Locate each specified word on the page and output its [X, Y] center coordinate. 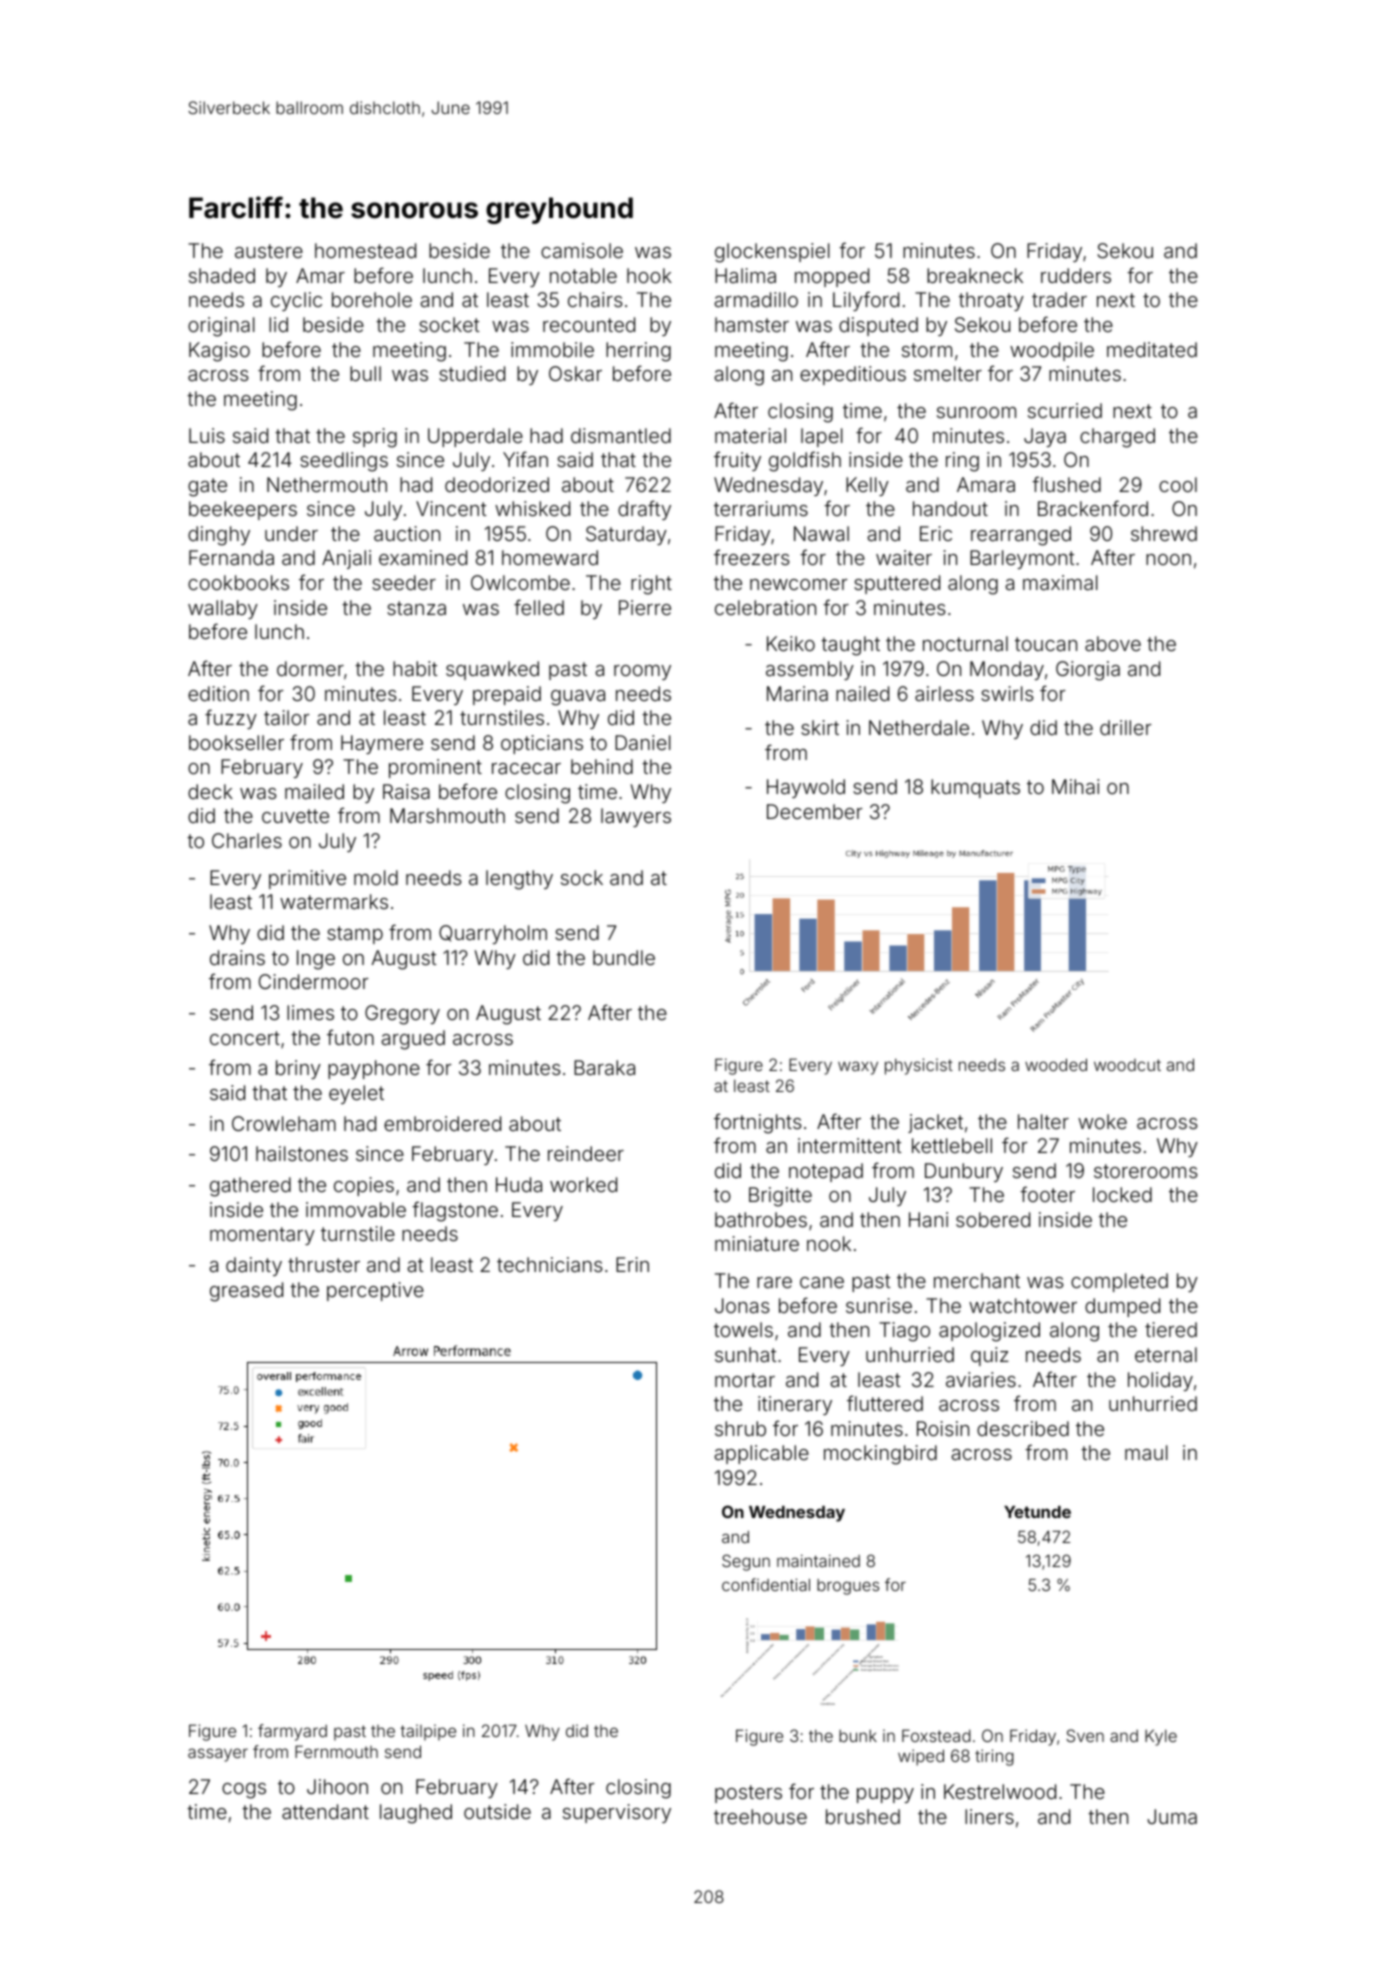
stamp [355, 935]
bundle [624, 957]
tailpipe [428, 1732]
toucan [1046, 644]
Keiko [791, 643]
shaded [222, 275]
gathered [250, 1187]
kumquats [975, 788]
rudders [1076, 275]
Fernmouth [336, 1751]
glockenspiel [772, 253]
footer [1047, 1194]
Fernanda [231, 557]
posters [748, 1794]
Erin [632, 1264]
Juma [1172, 1816]
